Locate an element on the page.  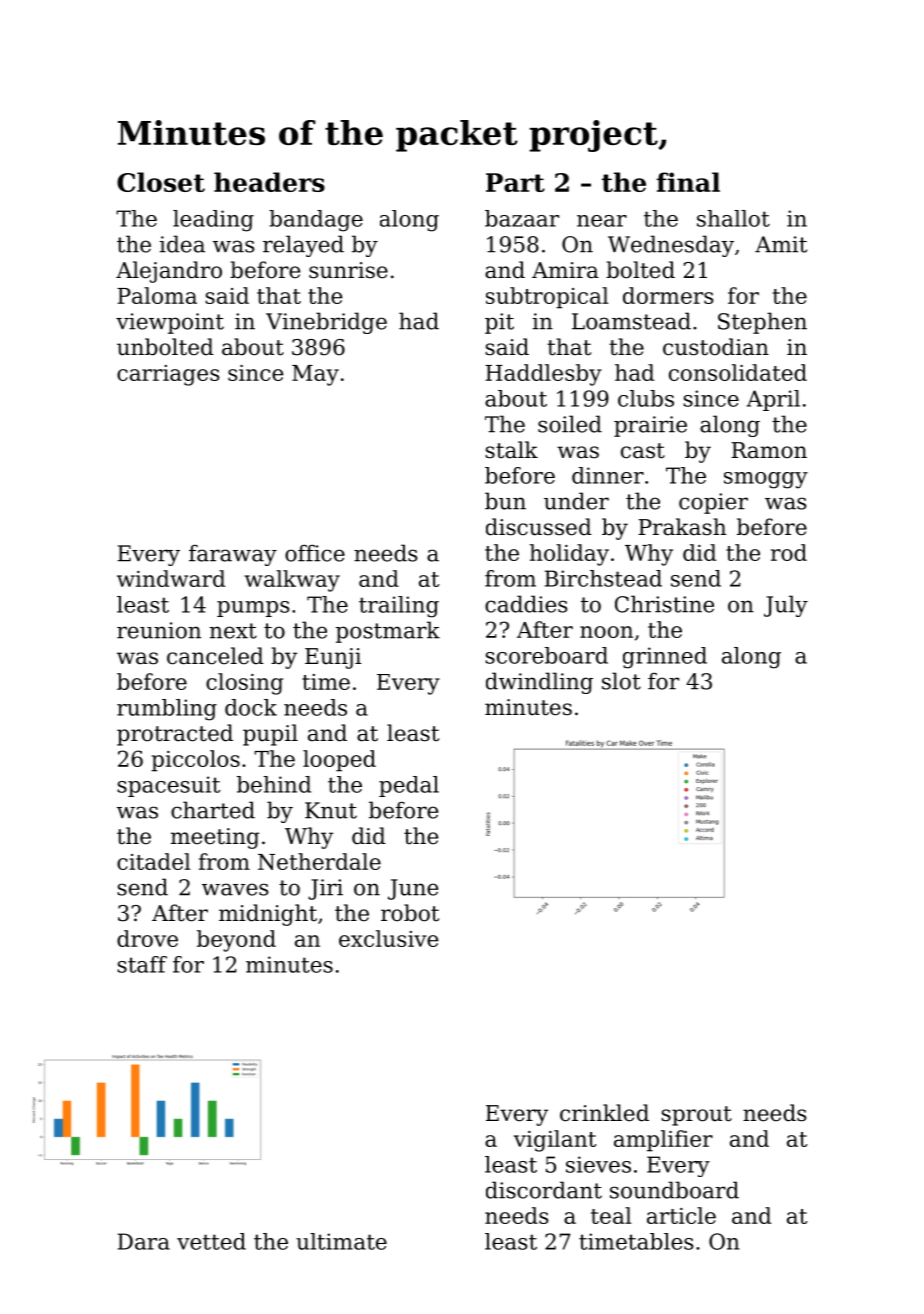
final is located at coordinates (688, 182).
